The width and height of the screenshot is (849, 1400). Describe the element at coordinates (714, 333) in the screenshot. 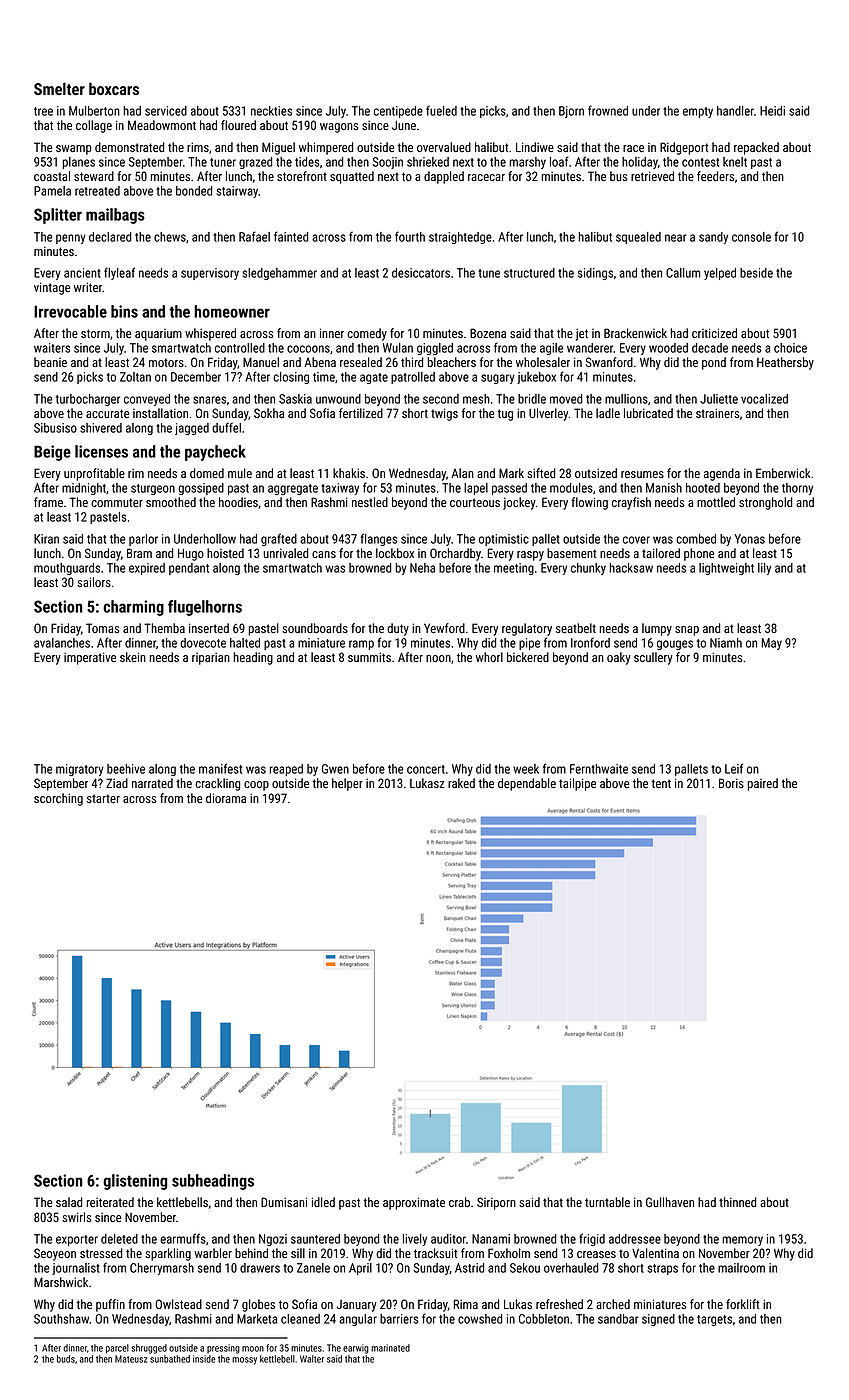

I see `criticized` at that location.
